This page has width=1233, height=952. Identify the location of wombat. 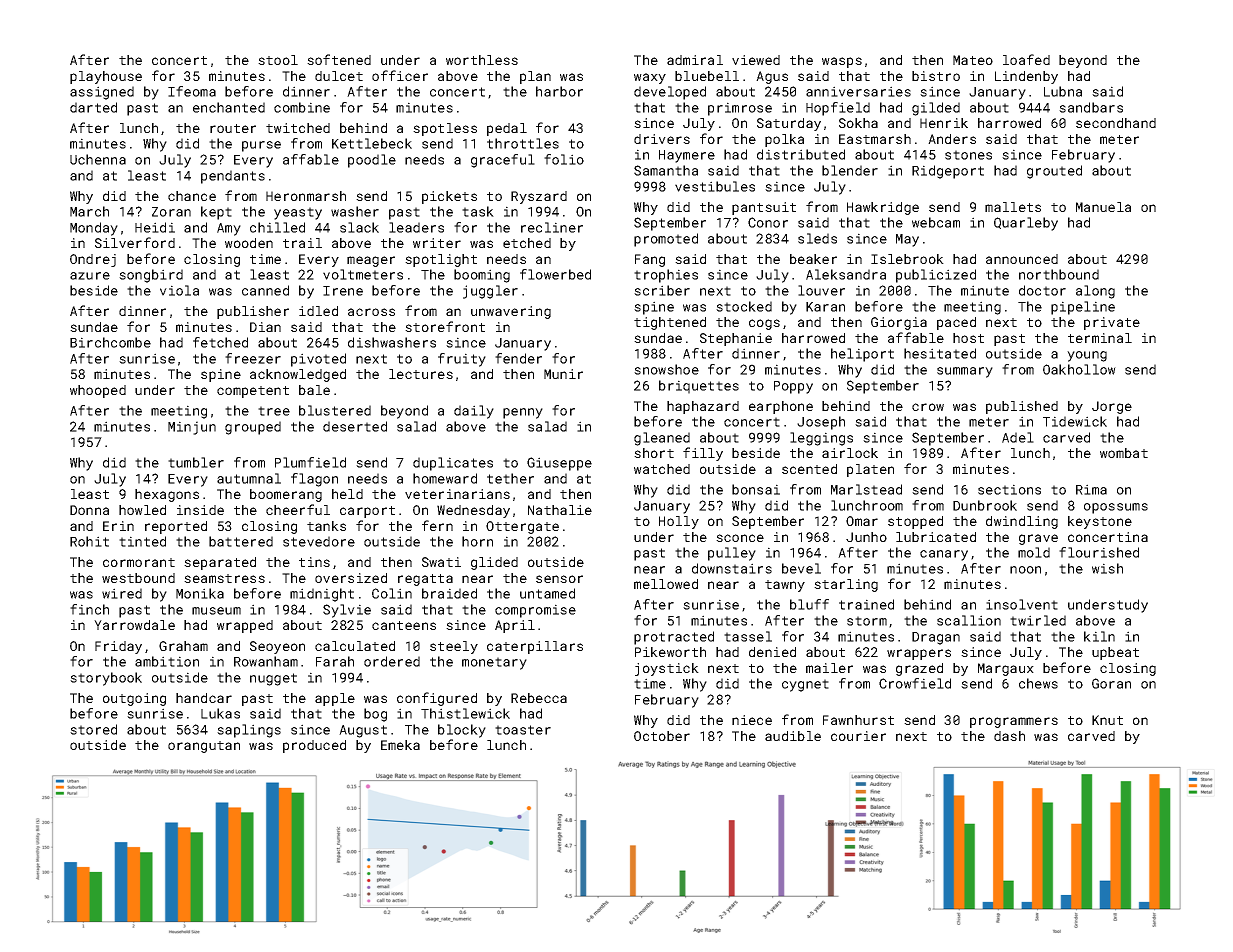
(1124, 453).
